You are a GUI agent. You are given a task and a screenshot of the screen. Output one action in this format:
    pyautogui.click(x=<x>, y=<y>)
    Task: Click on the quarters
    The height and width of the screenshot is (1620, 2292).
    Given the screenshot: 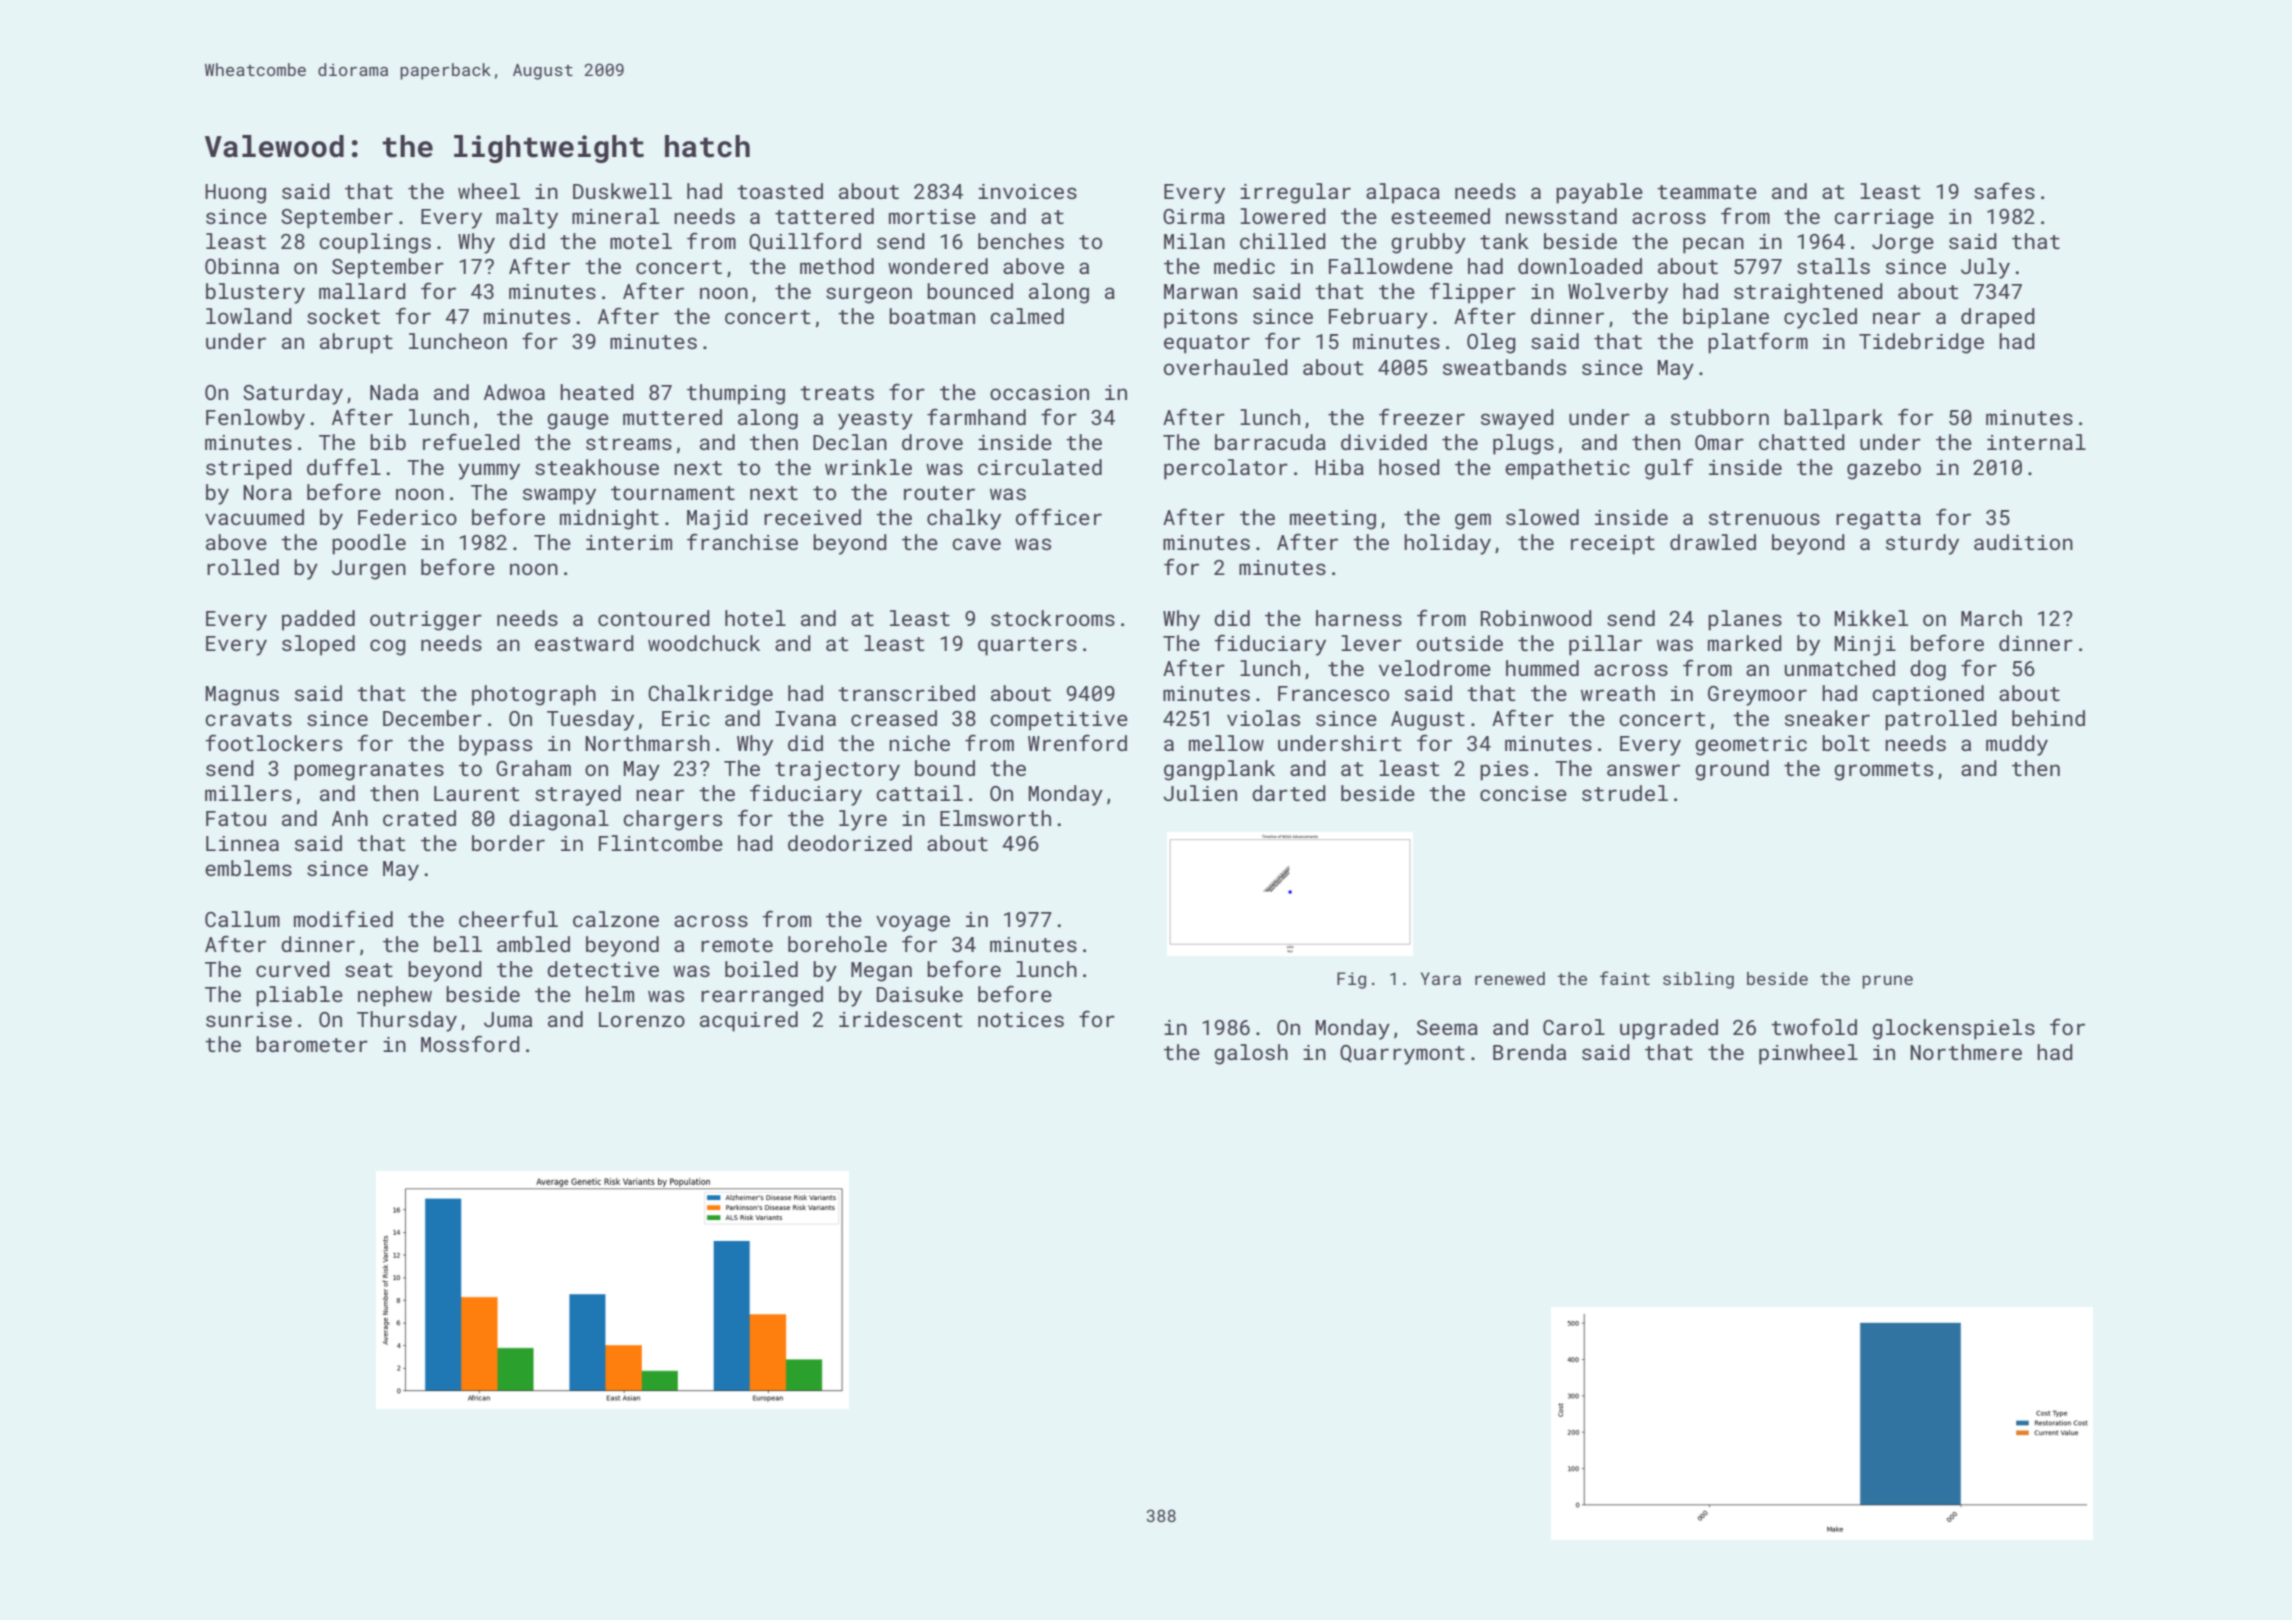 What is the action you would take?
    pyautogui.click(x=1027, y=646)
